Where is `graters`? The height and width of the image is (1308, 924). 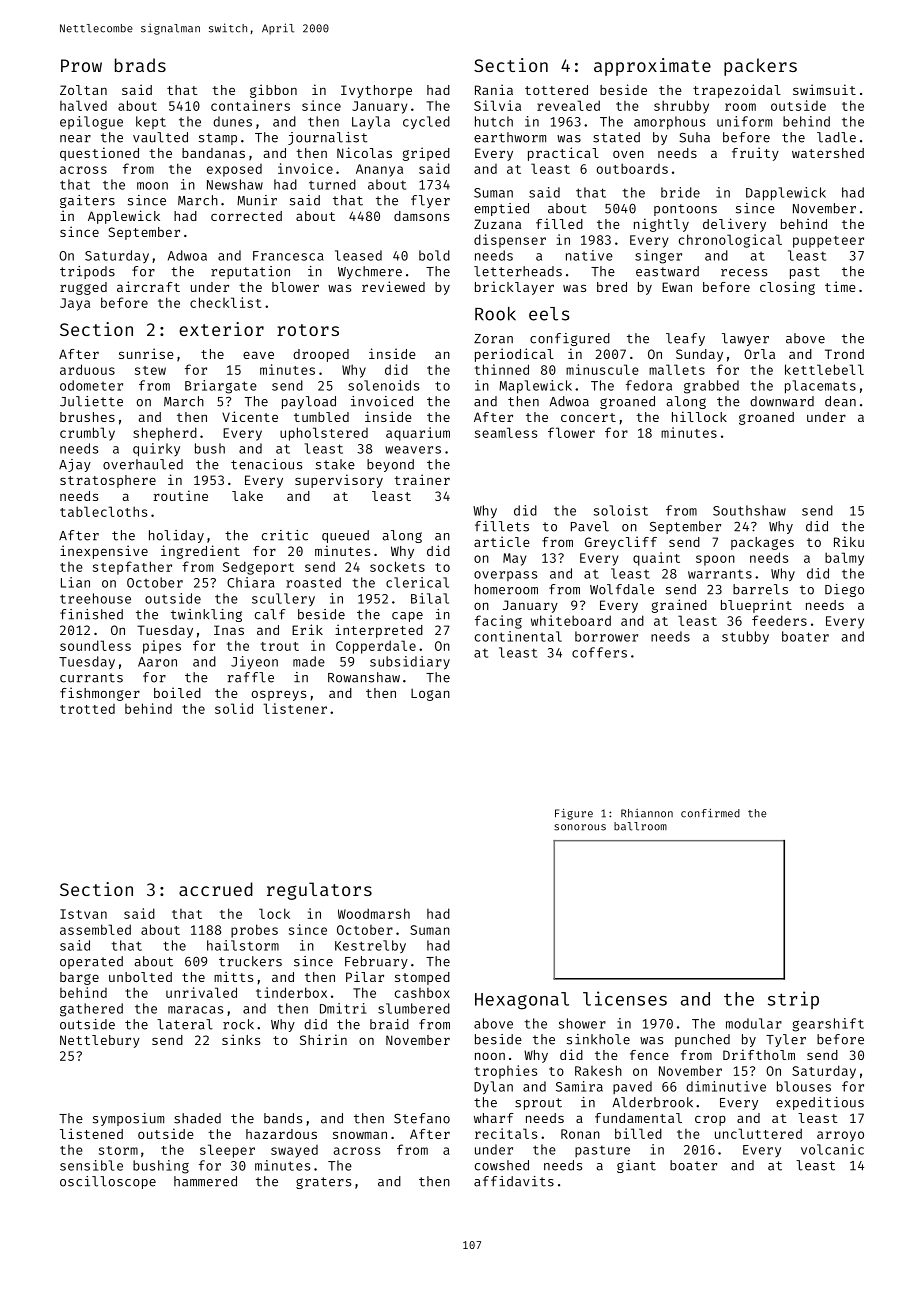
graters is located at coordinates (323, 1183).
